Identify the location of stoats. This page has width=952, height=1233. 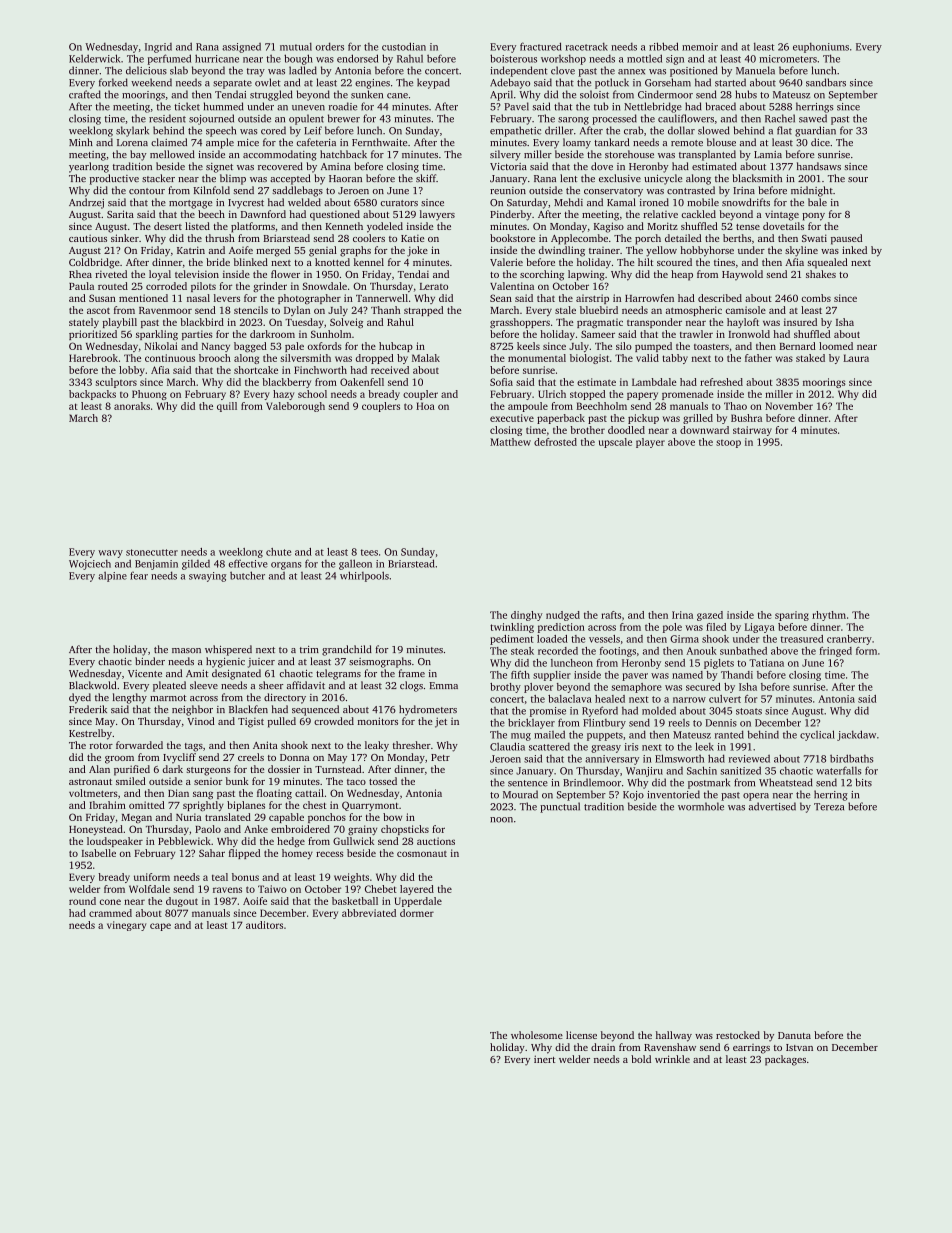
(749, 711).
